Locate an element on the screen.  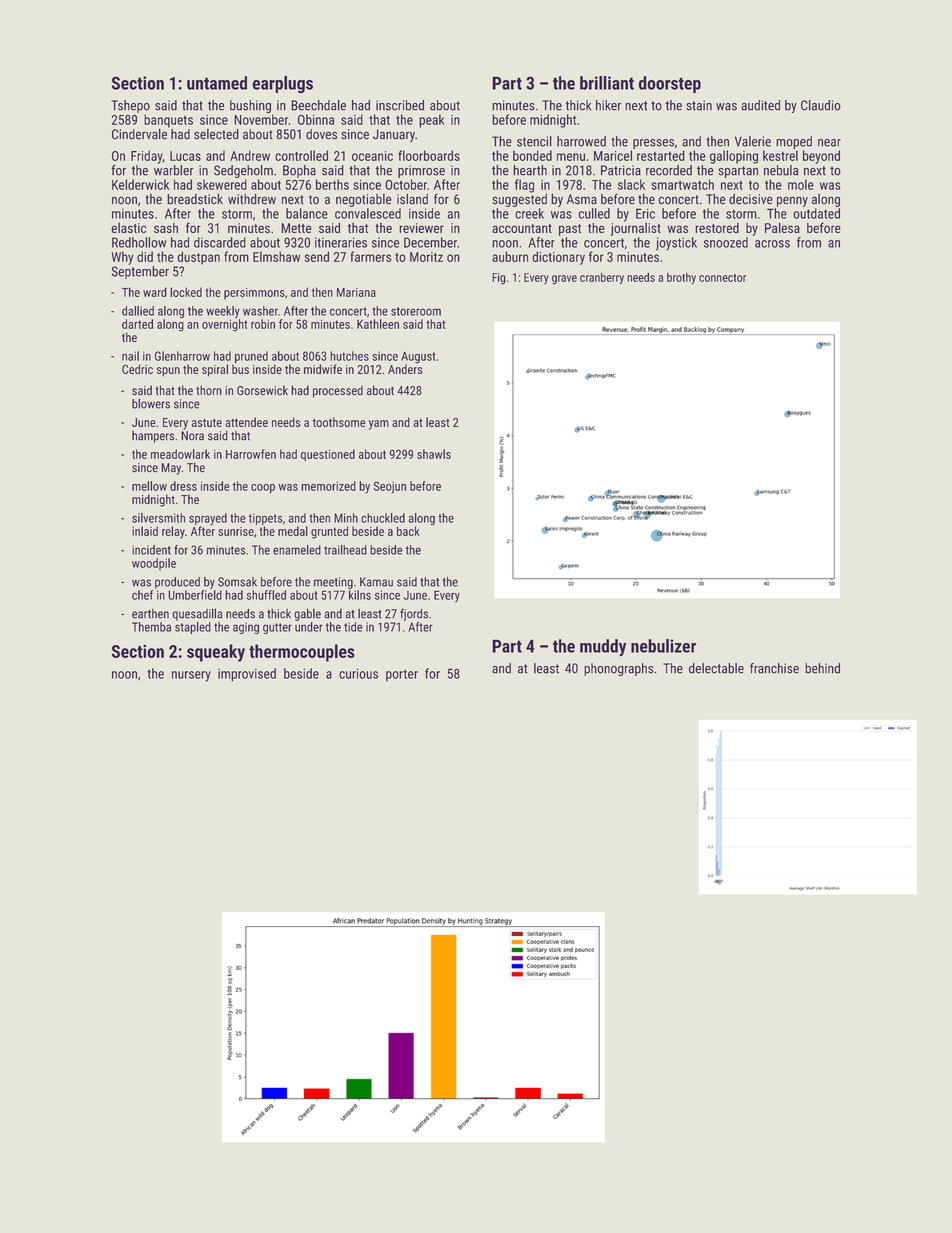
porter is located at coordinates (402, 675).
